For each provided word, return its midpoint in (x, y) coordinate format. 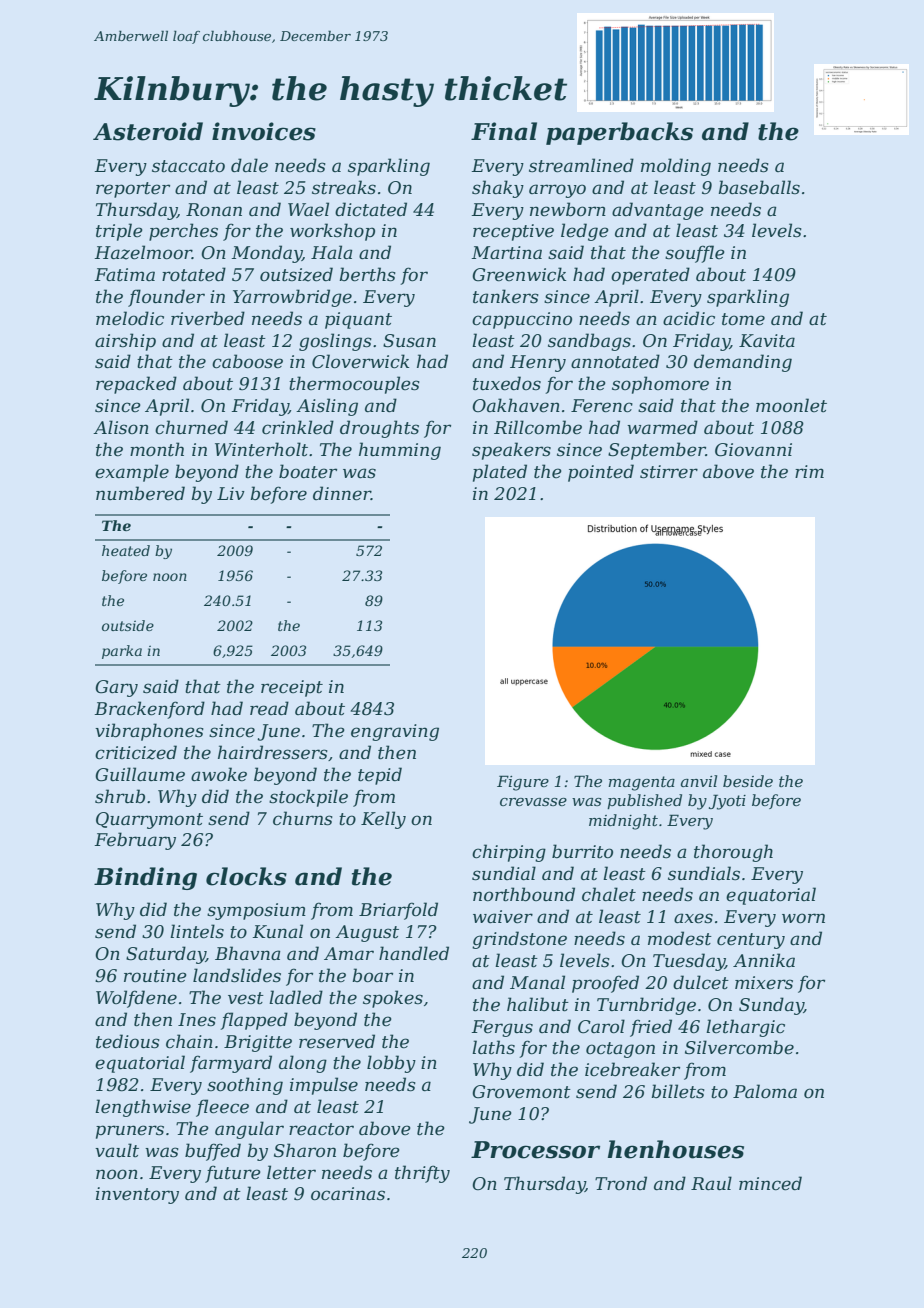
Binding (145, 878)
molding (676, 167)
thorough (733, 853)
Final (504, 131)
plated (500, 473)
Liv (231, 493)
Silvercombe (739, 1047)
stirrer (669, 472)
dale (249, 165)
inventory (137, 1195)
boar (372, 975)
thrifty (422, 1174)
